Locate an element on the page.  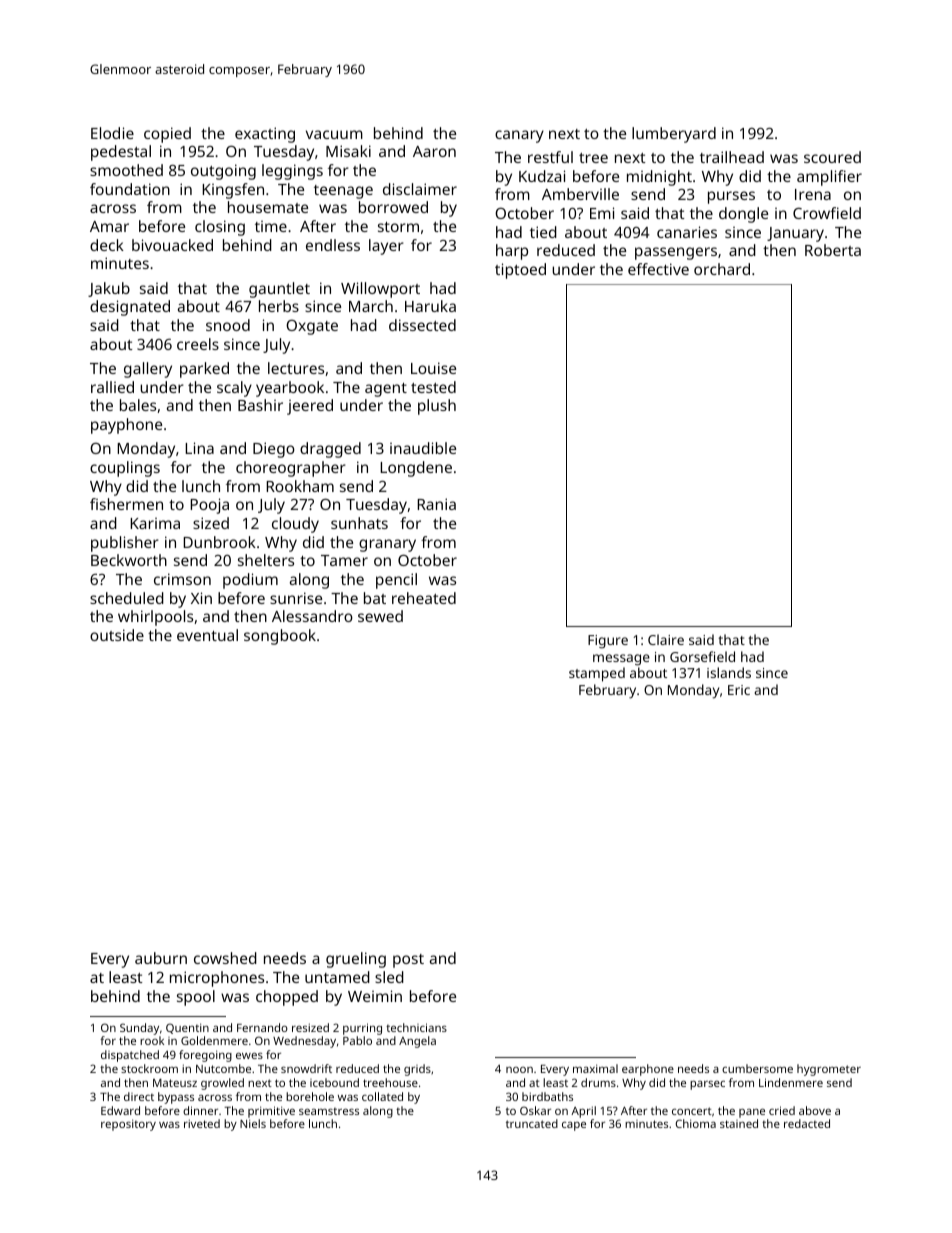
birdbaths is located at coordinates (547, 1096).
